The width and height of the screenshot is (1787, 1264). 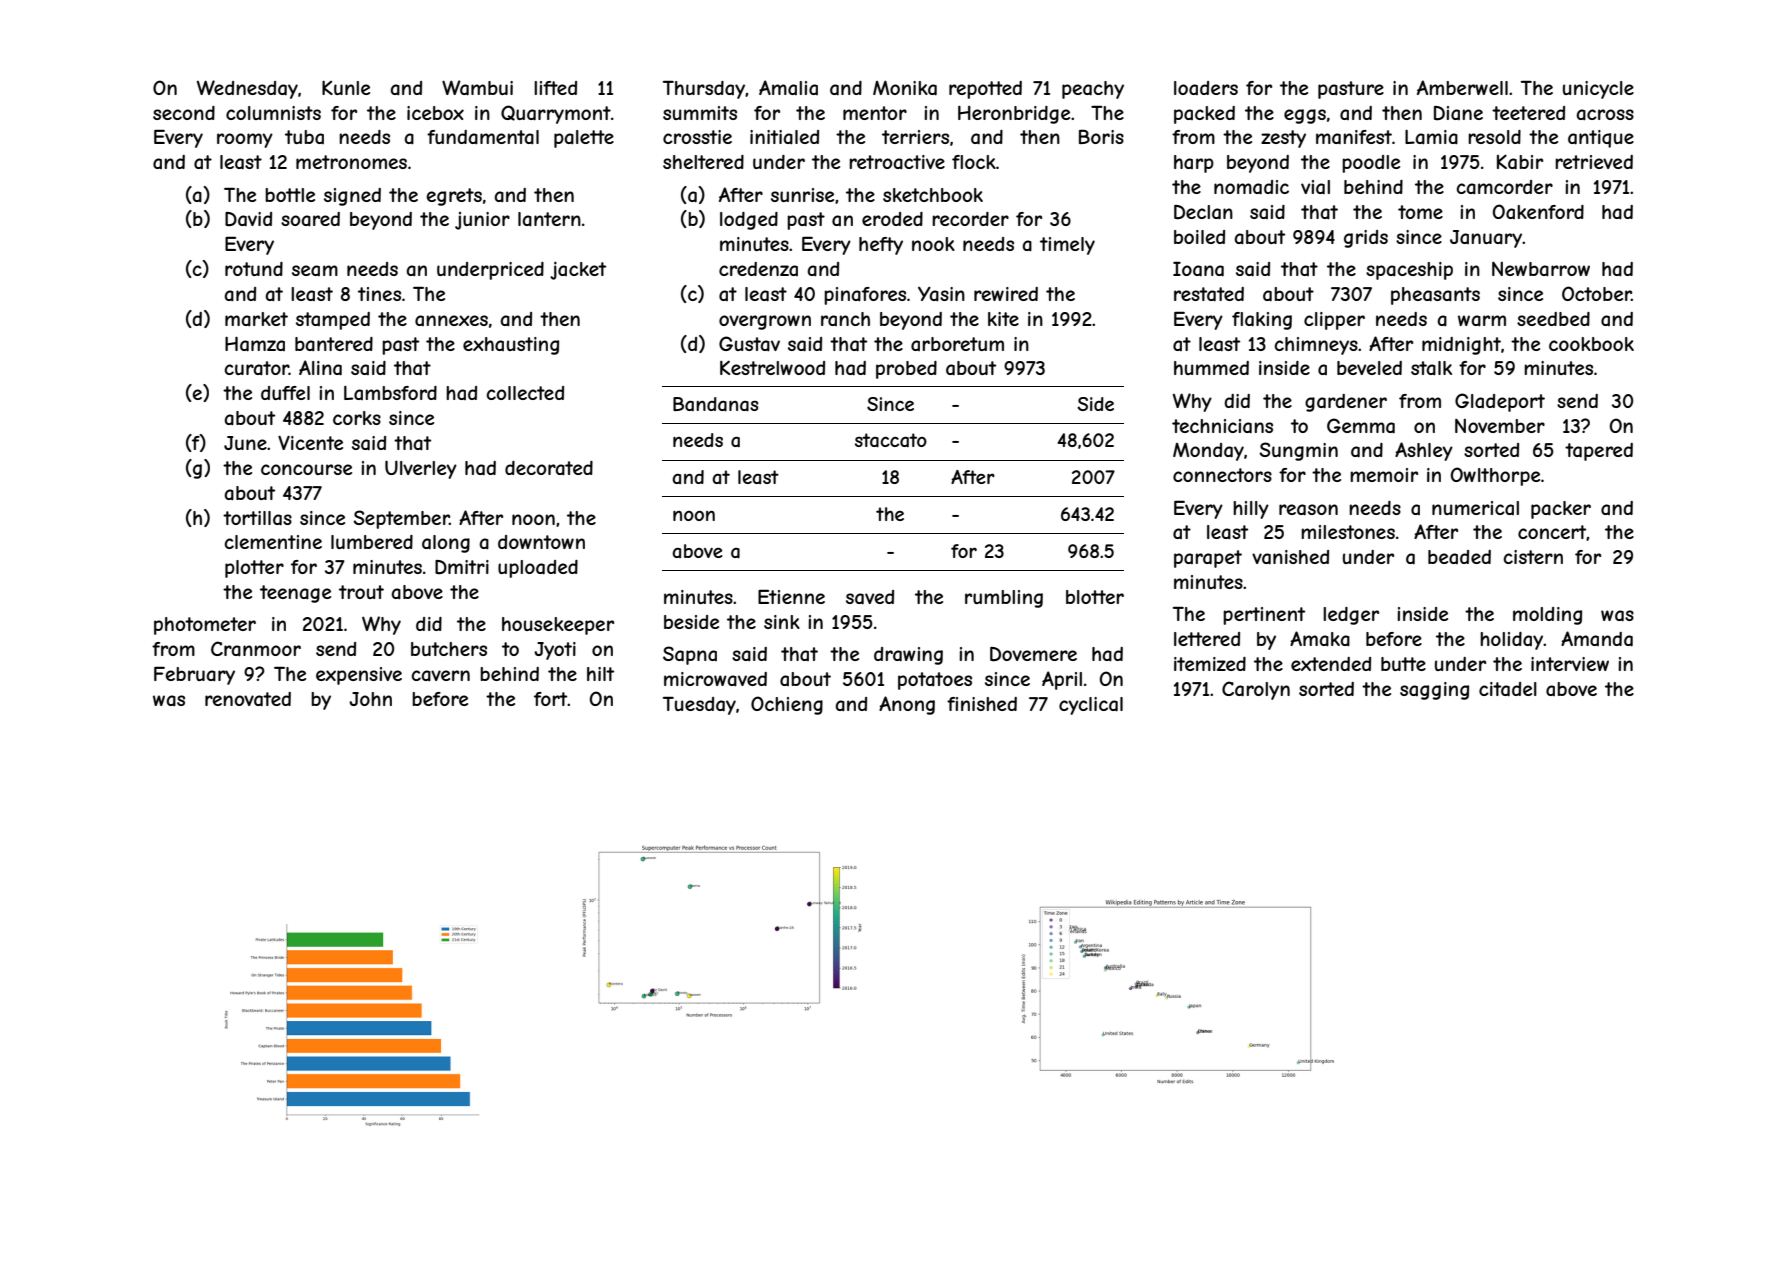 What do you see at coordinates (1348, 532) in the screenshot?
I see `milestones` at bounding box center [1348, 532].
